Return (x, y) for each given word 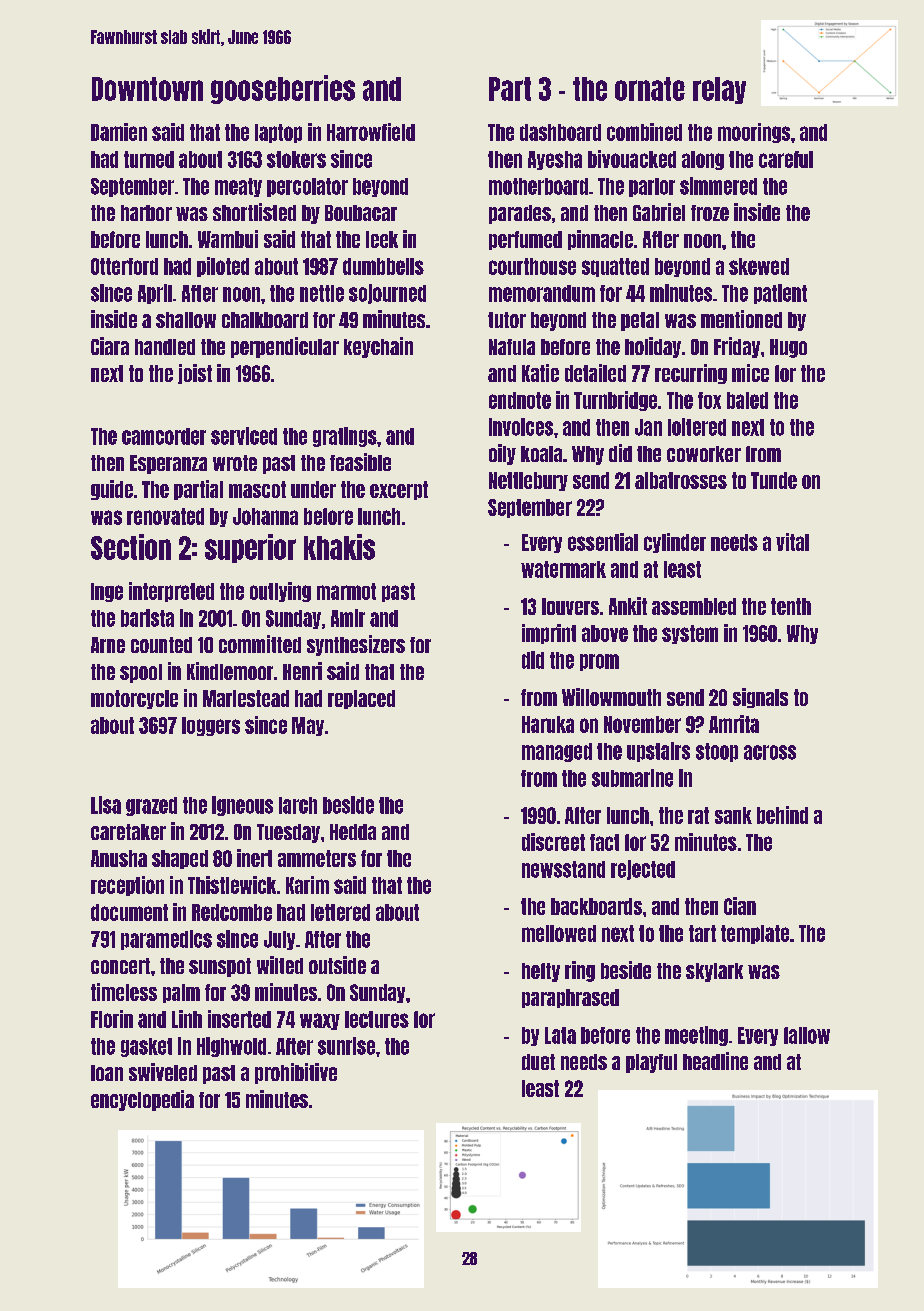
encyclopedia (142, 1100)
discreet (553, 842)
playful (651, 1063)
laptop (278, 133)
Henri (302, 671)
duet (538, 1062)
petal (640, 321)
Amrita (734, 724)
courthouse (532, 266)
